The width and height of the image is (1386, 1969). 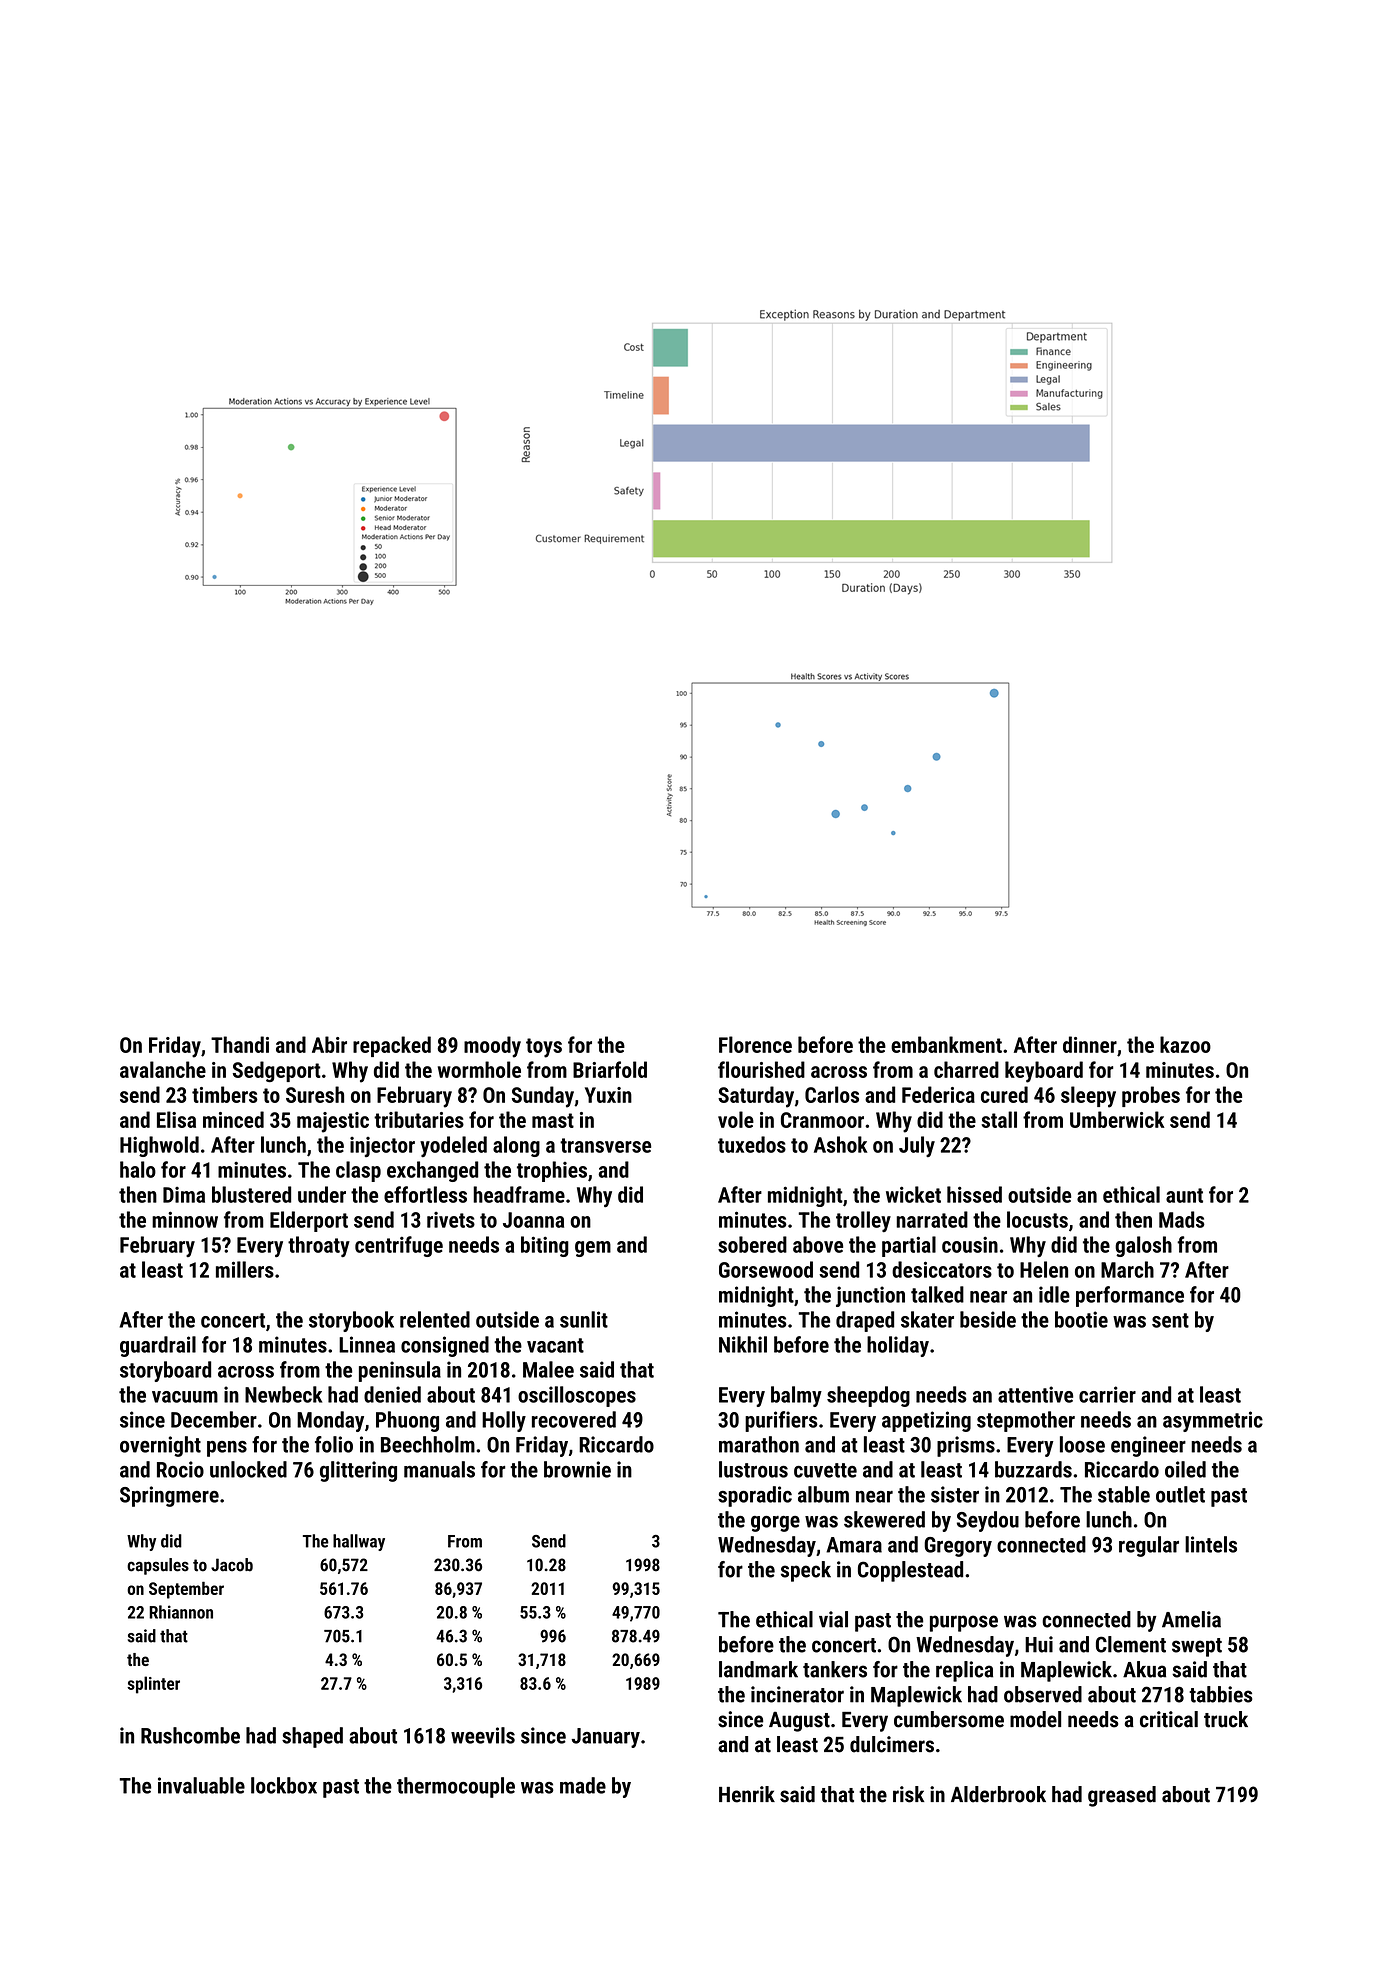 What do you see at coordinates (1043, 1694) in the image?
I see `observed` at bounding box center [1043, 1694].
